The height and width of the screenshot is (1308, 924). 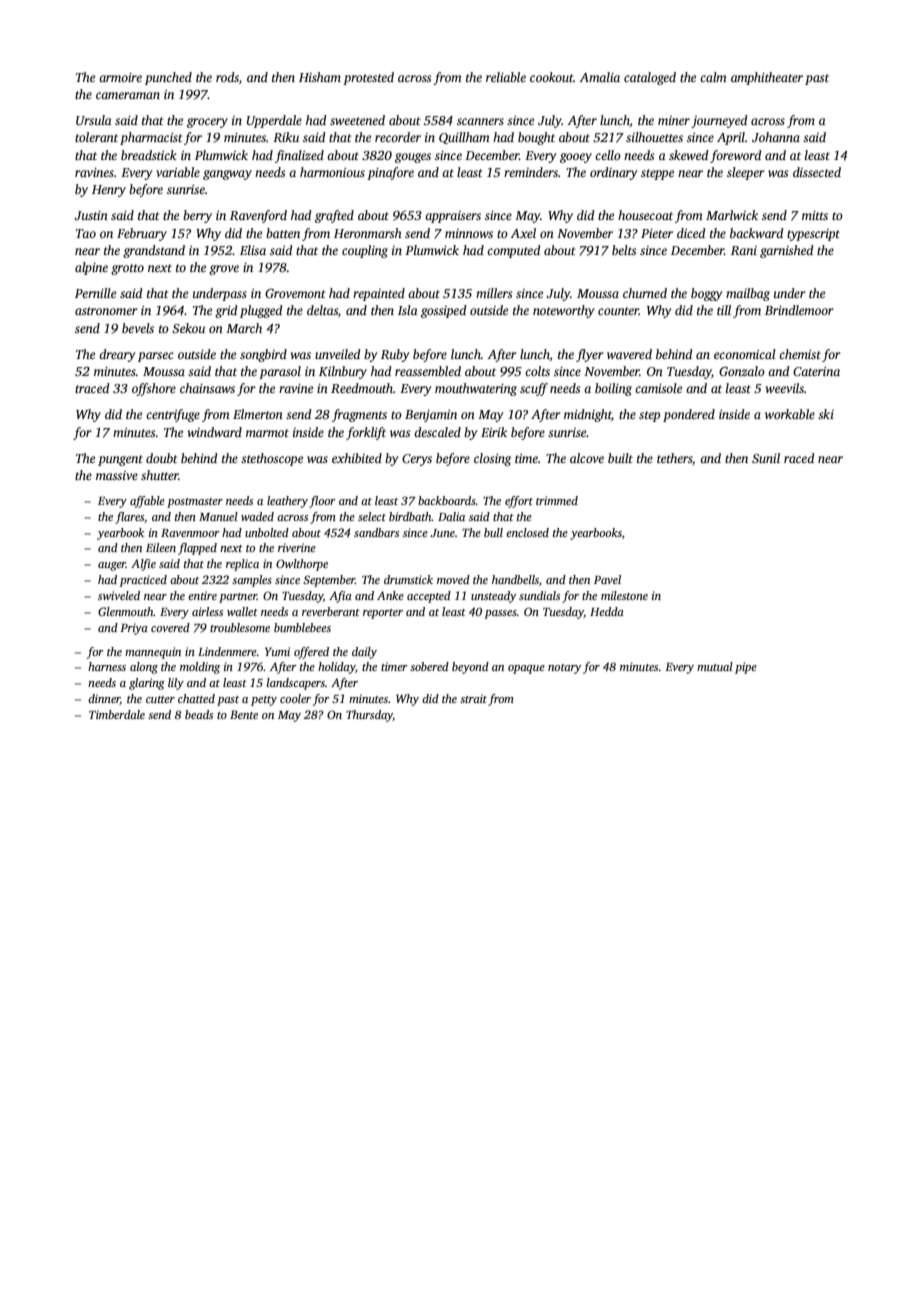 I want to click on gangway, so click(x=227, y=175).
